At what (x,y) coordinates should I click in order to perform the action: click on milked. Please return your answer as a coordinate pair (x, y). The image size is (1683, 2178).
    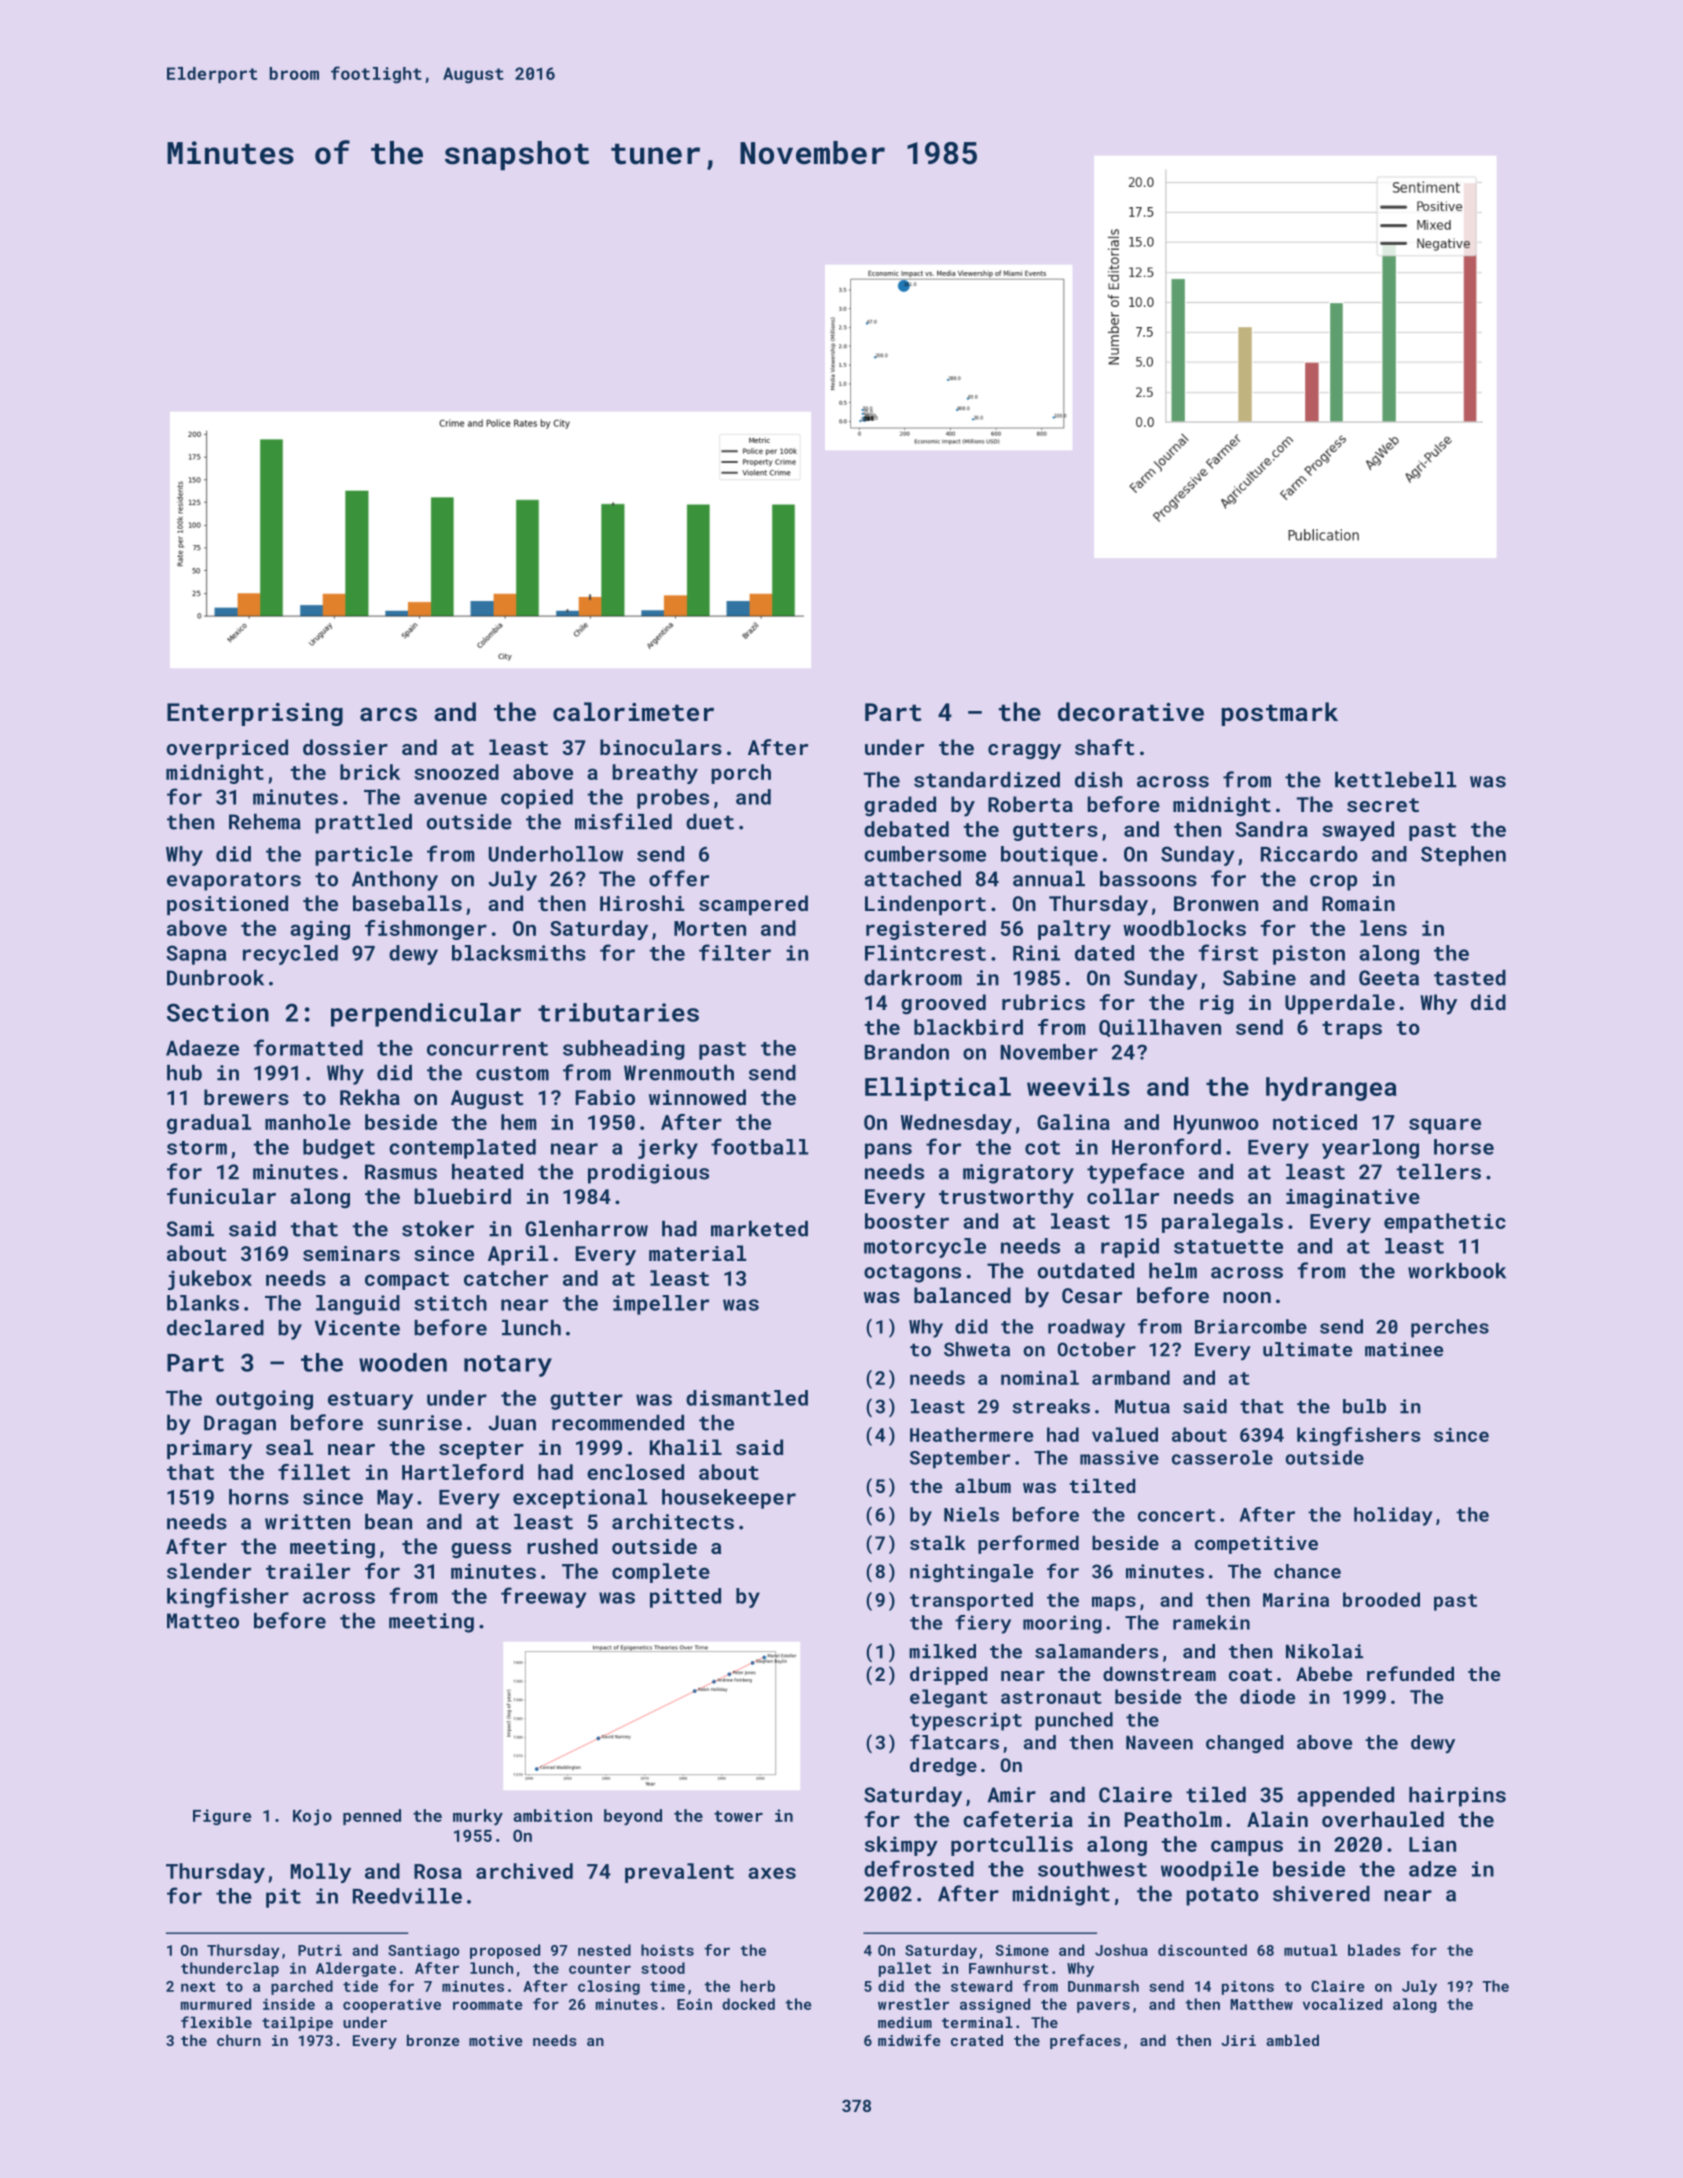
    Looking at the image, I should click on (942, 1651).
